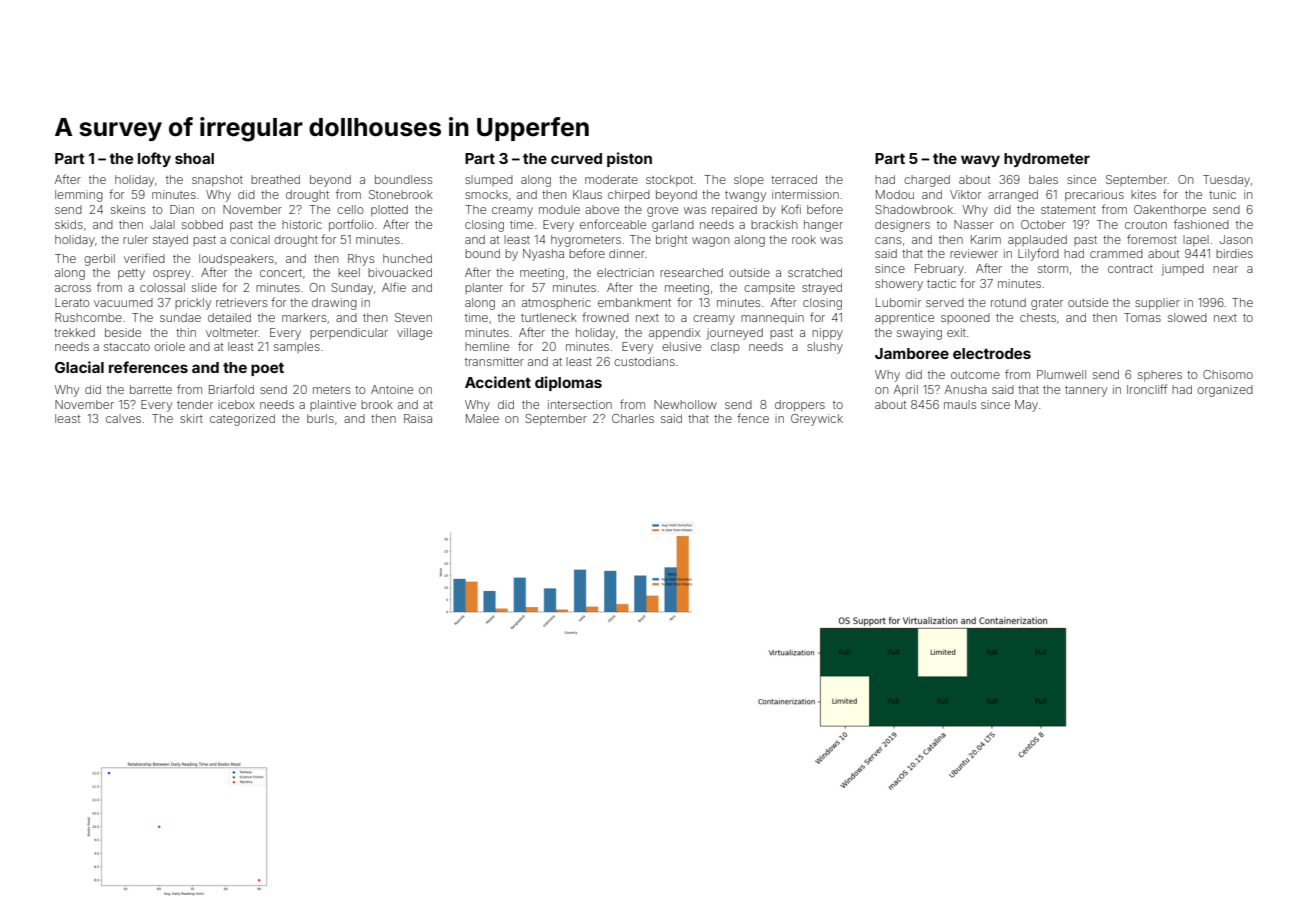 This page has height=924, width=1308. What do you see at coordinates (195, 404) in the page?
I see `tender` at bounding box center [195, 404].
